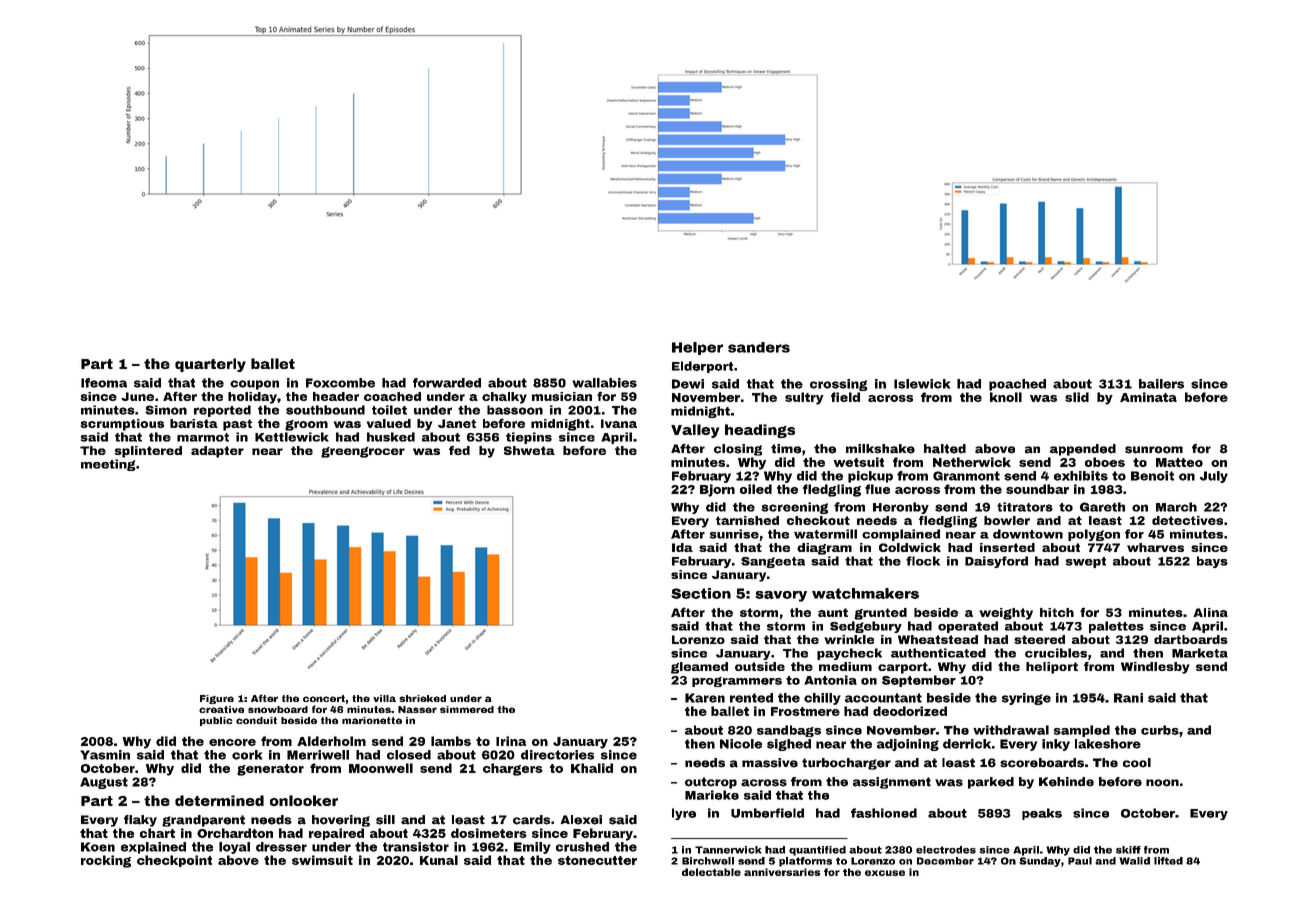 The image size is (1308, 924). I want to click on rented, so click(751, 698).
